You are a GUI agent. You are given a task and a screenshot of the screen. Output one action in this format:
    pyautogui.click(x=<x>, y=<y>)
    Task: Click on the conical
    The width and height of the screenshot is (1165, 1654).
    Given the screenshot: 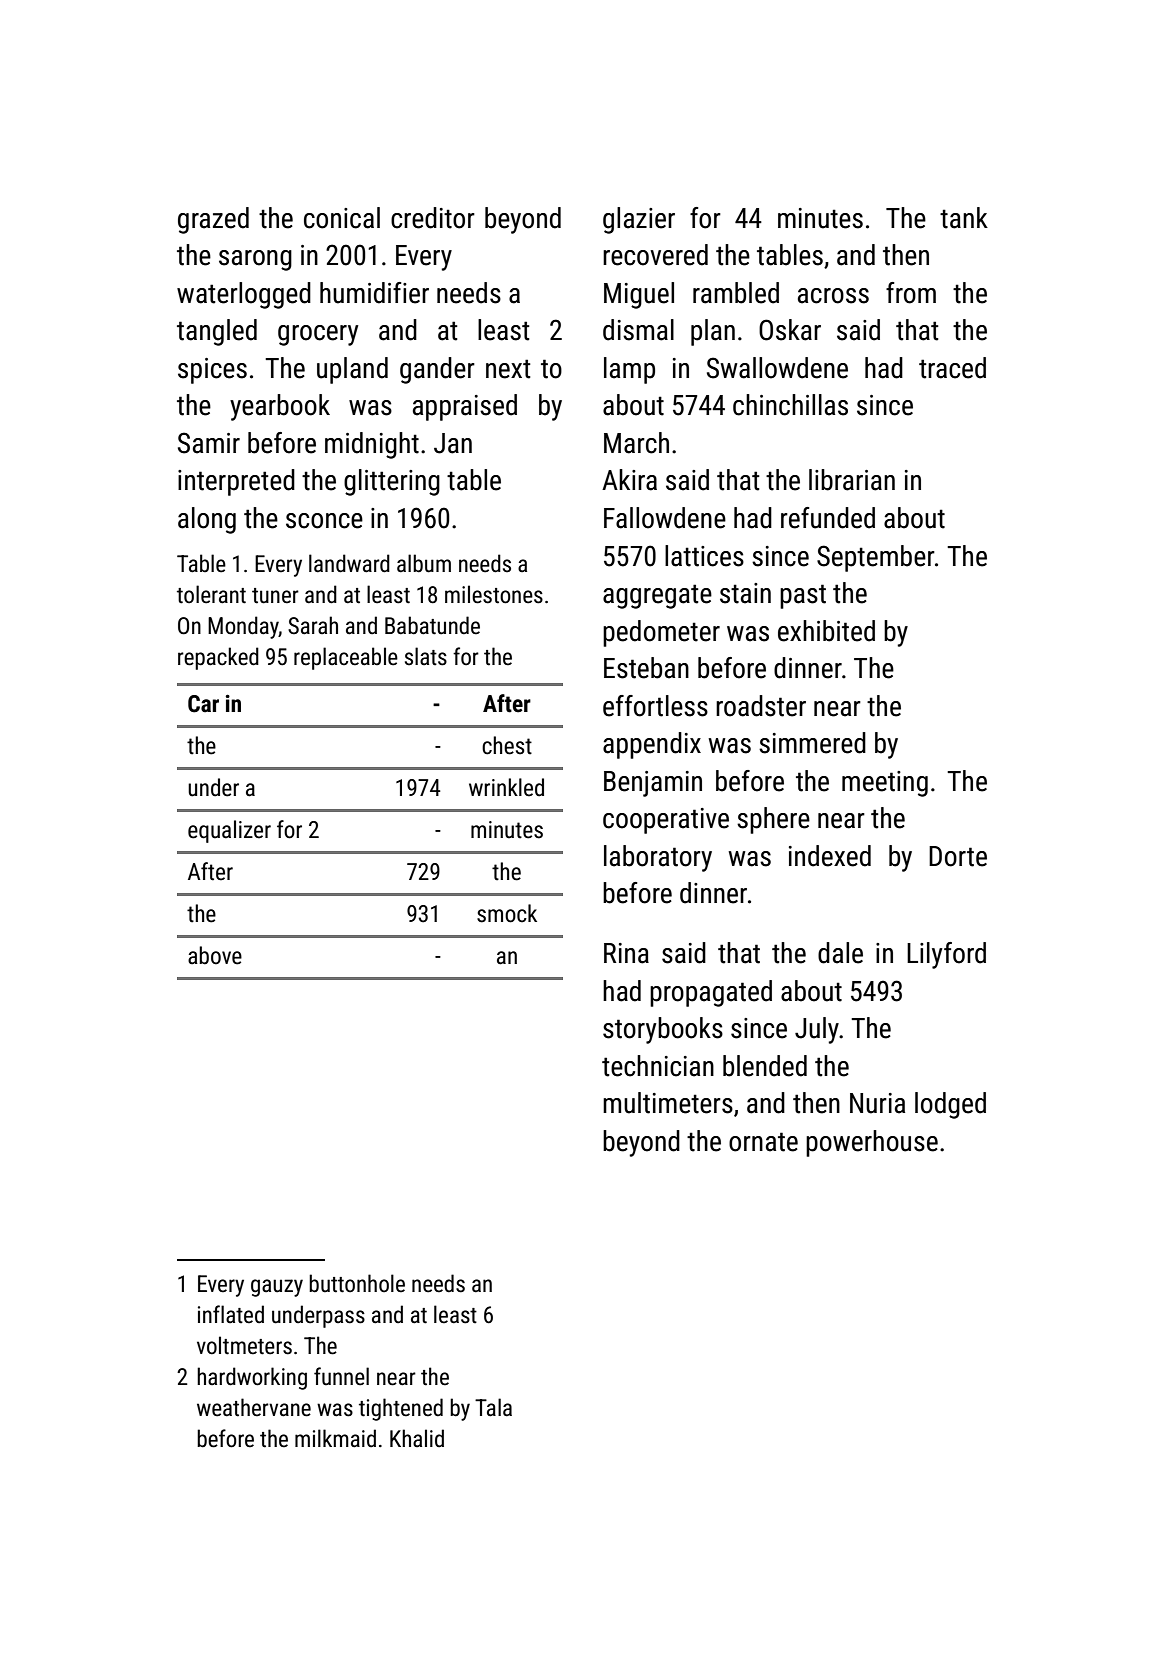 What is the action you would take?
    pyautogui.click(x=342, y=218)
